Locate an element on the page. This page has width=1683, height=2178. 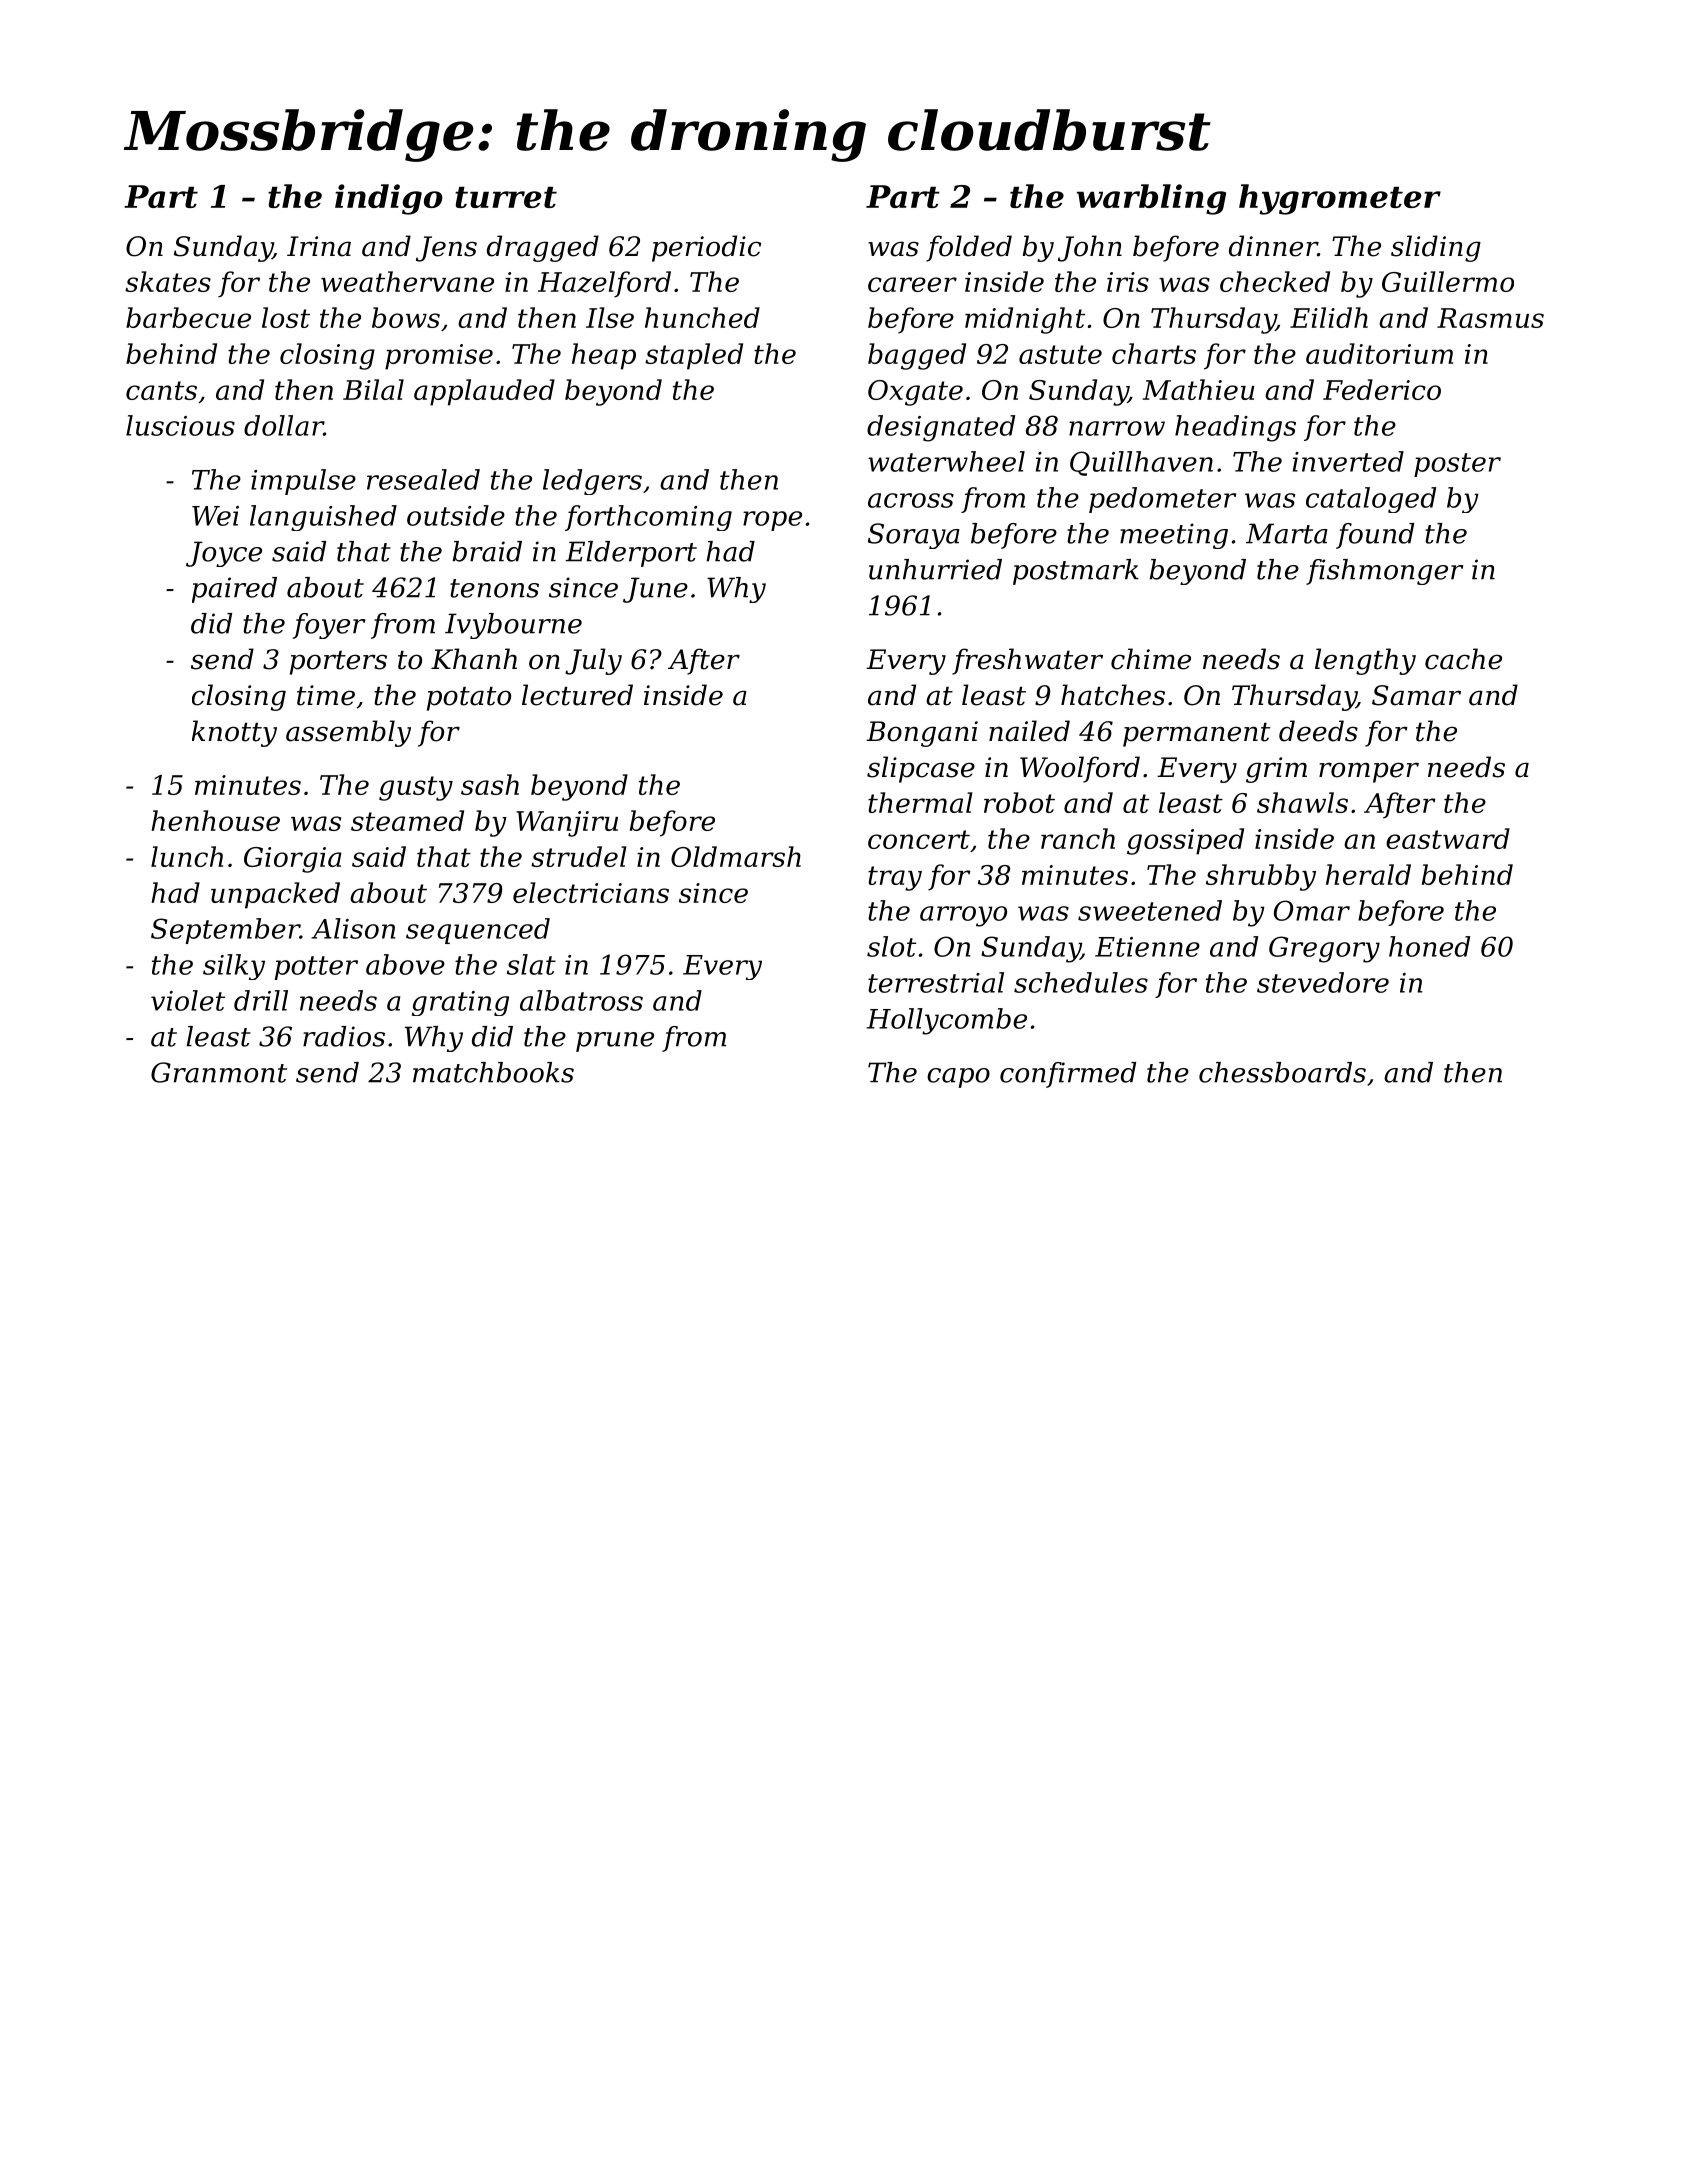
radios is located at coordinates (344, 1036).
